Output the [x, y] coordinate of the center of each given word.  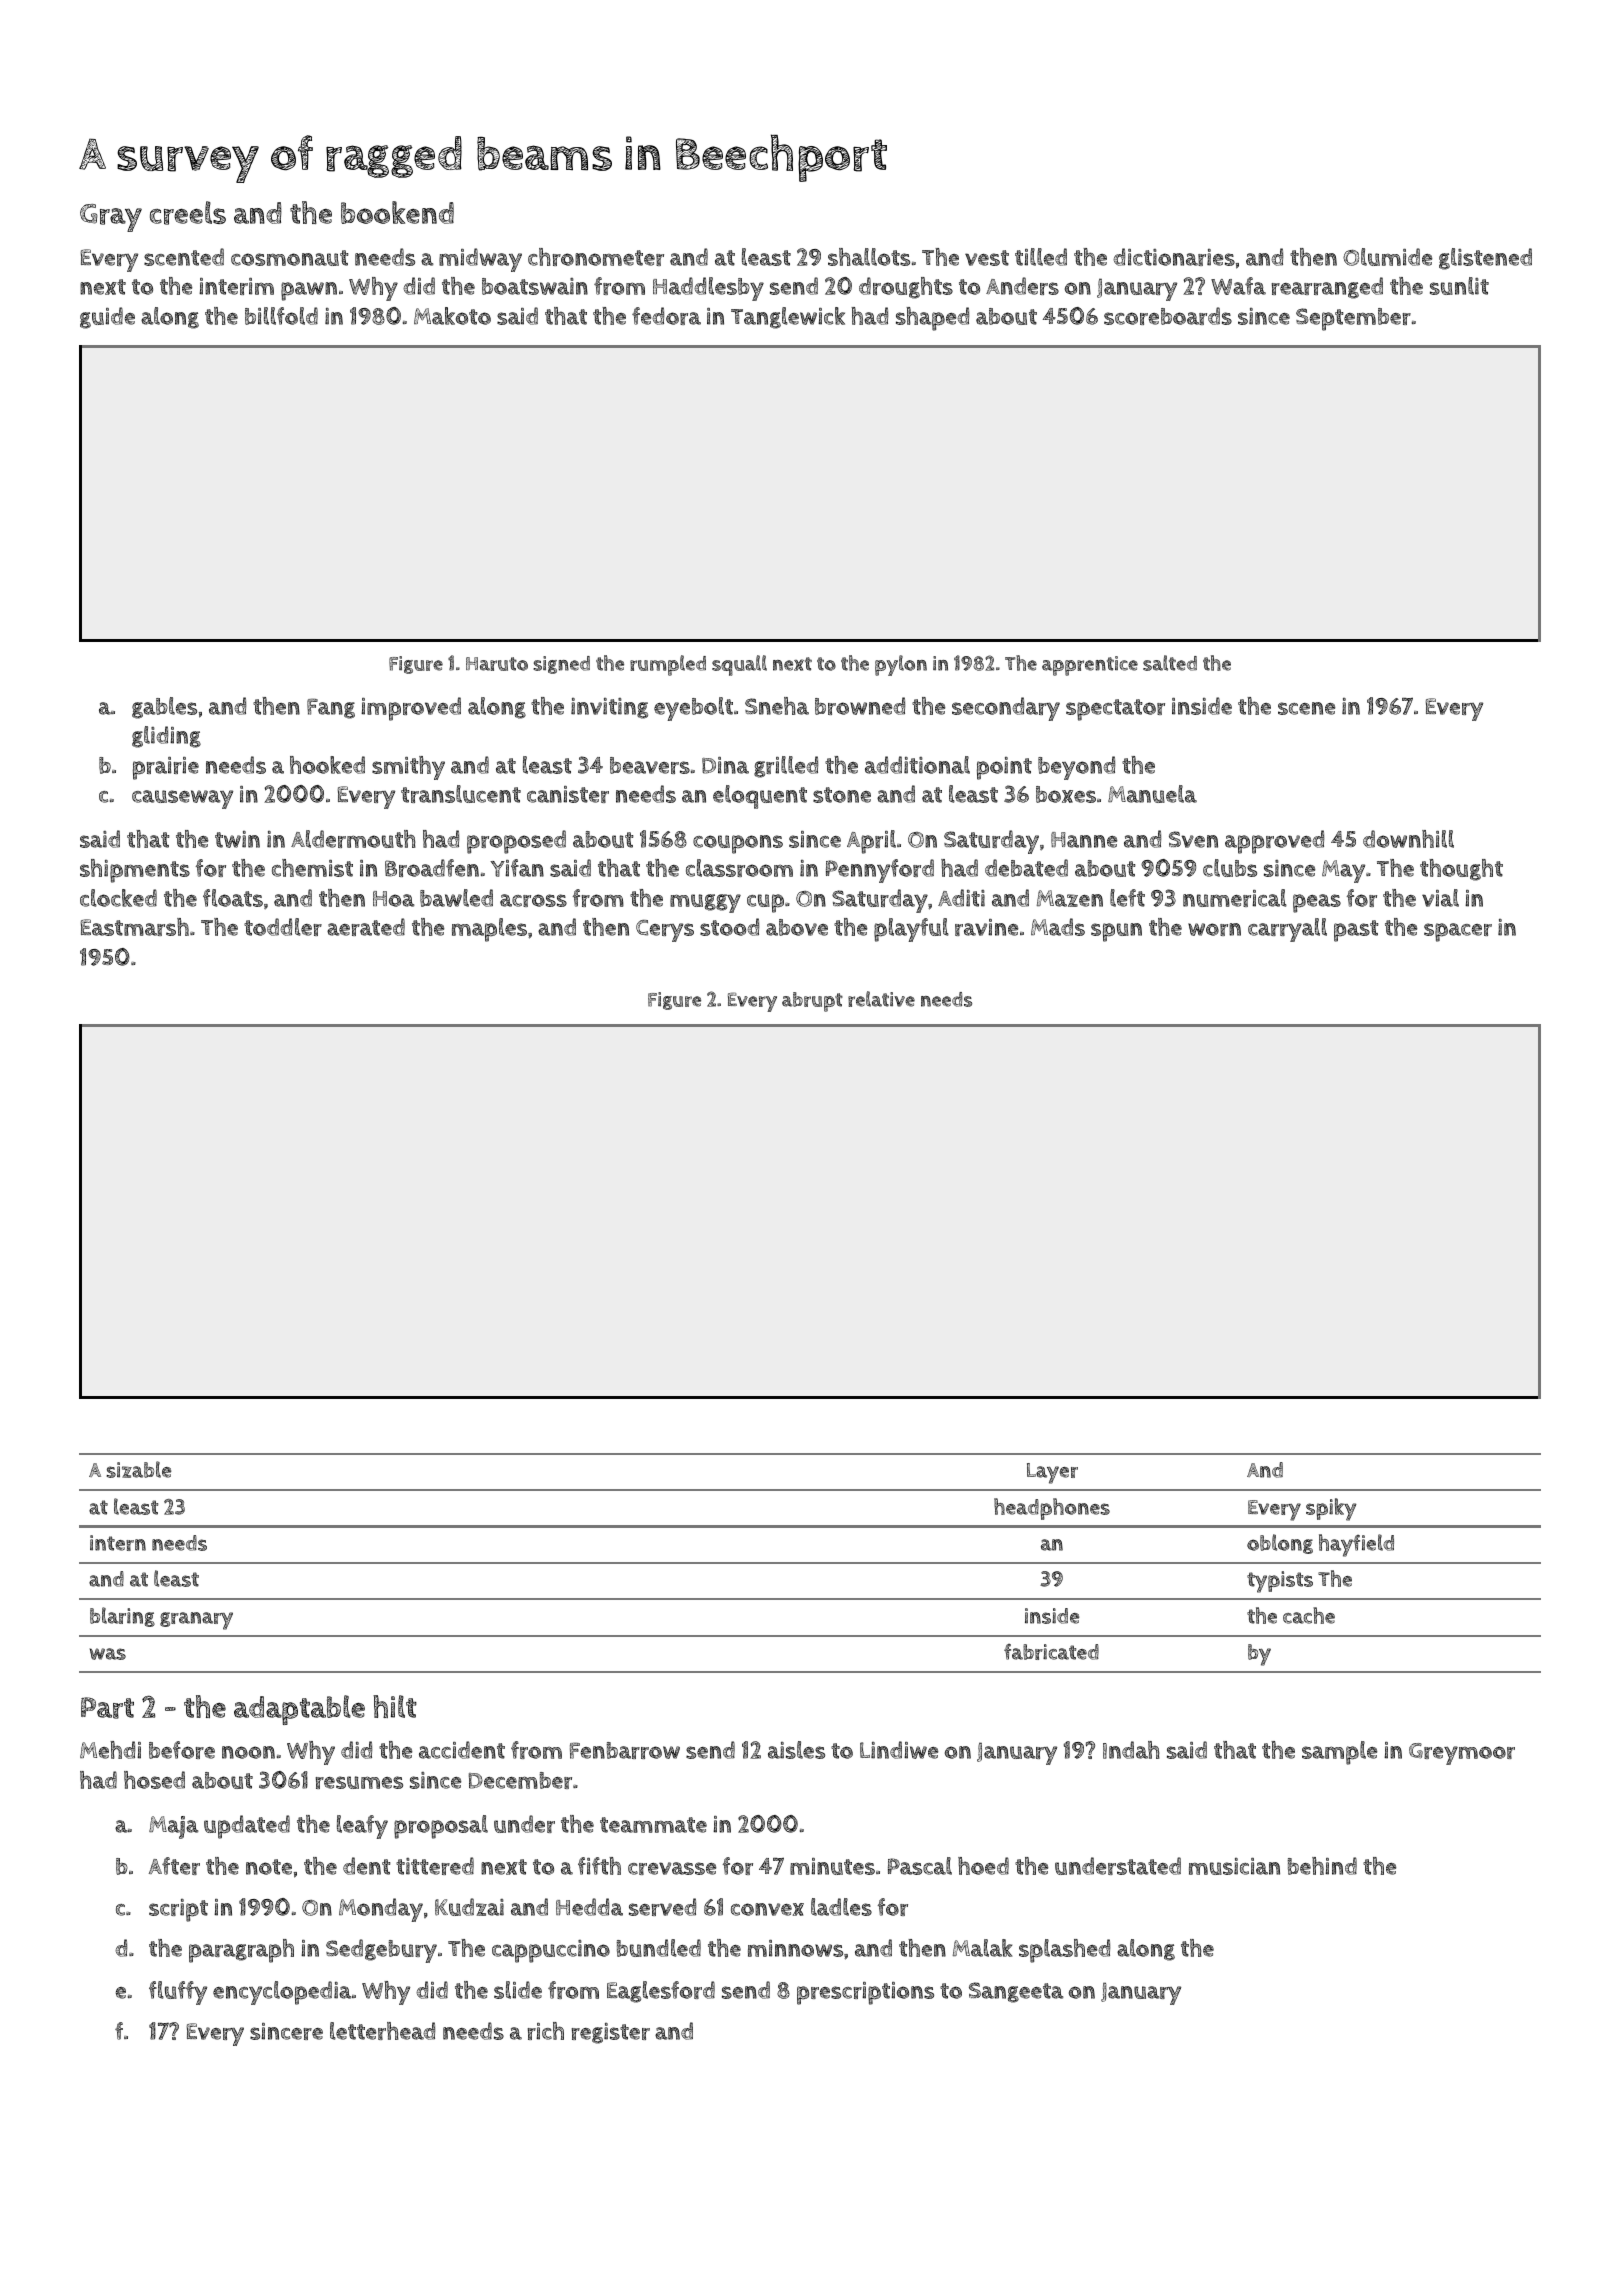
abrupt [812, 1002]
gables [164, 708]
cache [1309, 1615]
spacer [1458, 932]
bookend [397, 212]
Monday [381, 1910]
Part [107, 1708]
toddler [283, 927]
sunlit [1459, 286]
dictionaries [1174, 257]
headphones [1052, 1509]
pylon [901, 665]
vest [987, 258]
